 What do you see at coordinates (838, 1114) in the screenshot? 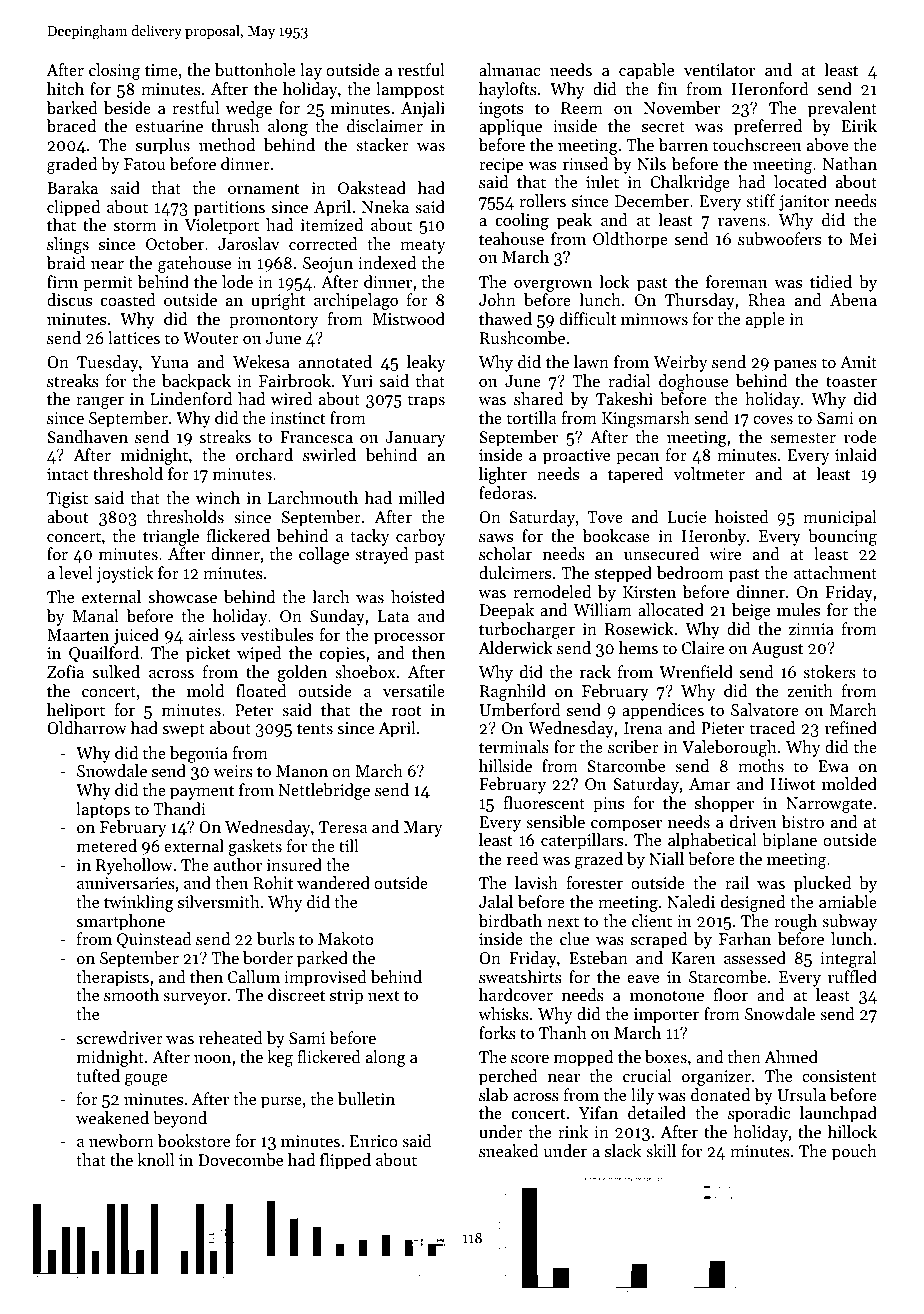
I see `launchpad` at bounding box center [838, 1114].
